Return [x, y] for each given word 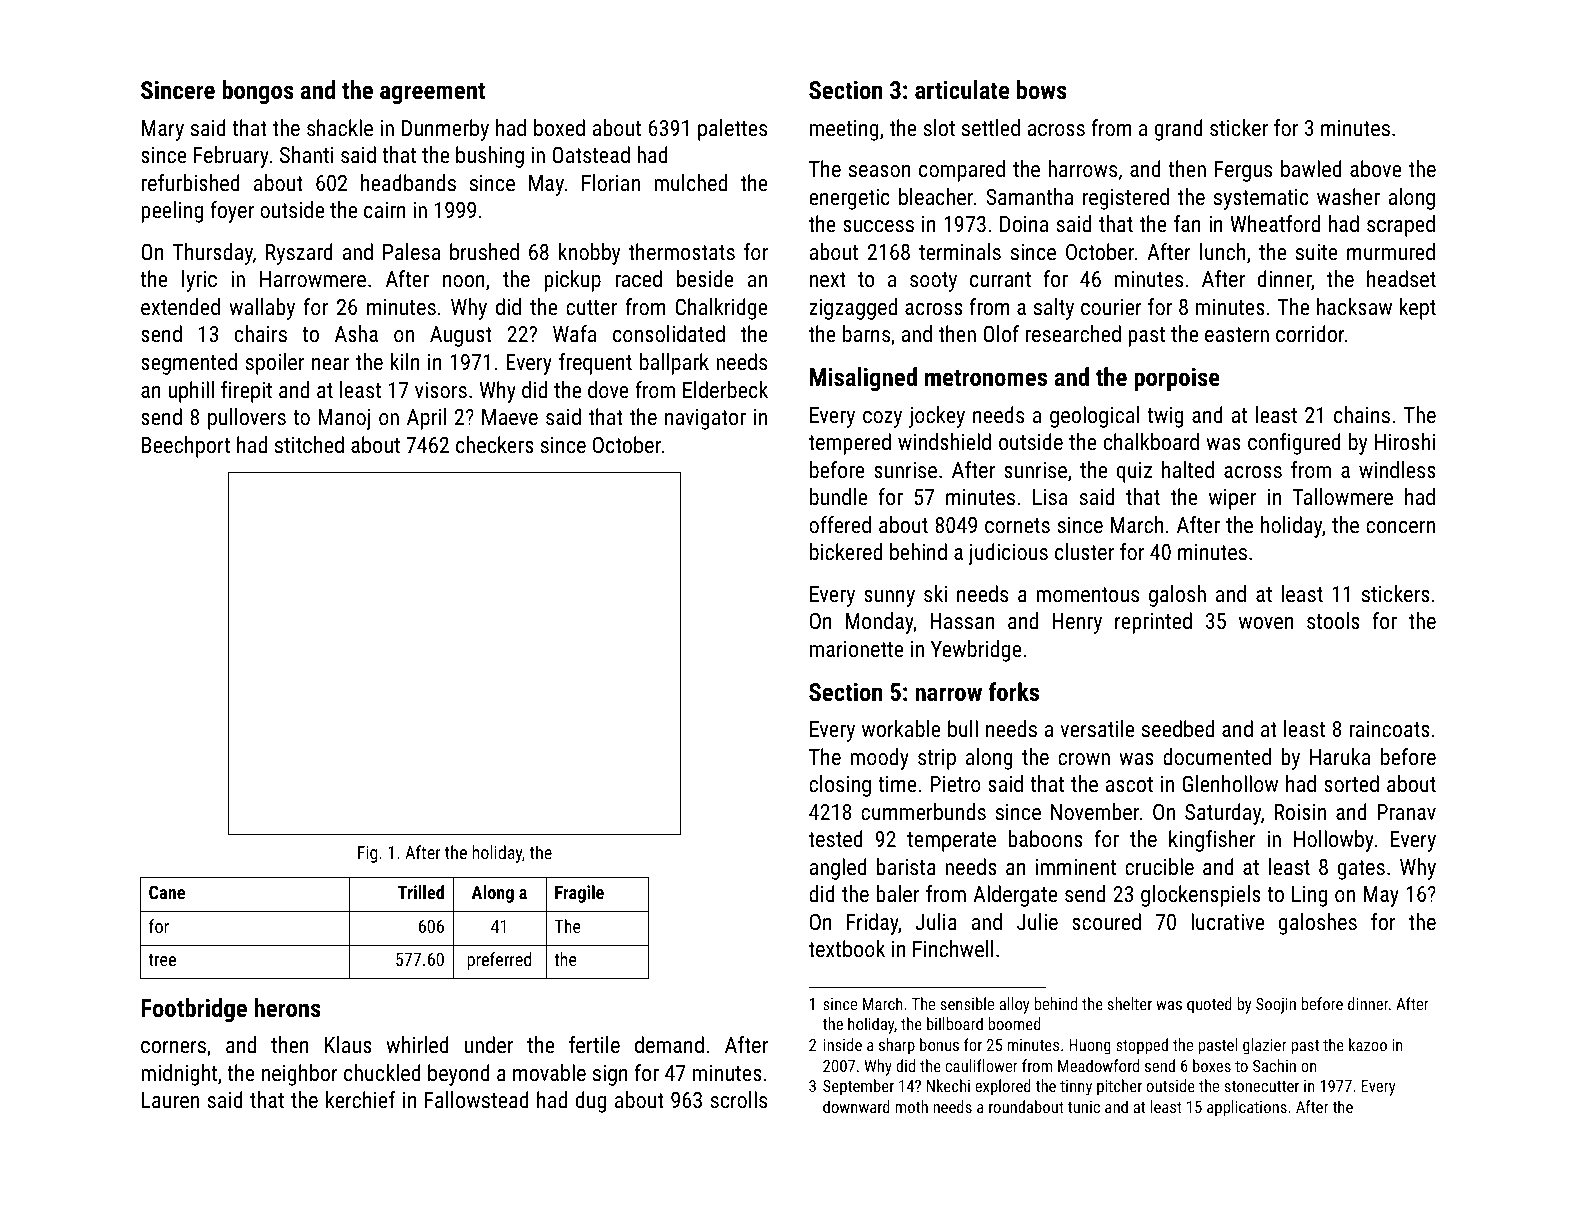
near [330, 364]
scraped [1401, 226]
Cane [167, 892]
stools [1333, 620]
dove [608, 389]
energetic [849, 199]
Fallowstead [477, 1099]
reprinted [1153, 623]
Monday [880, 623]
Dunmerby [445, 130]
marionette [857, 649]
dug [591, 1102]
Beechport [186, 447]
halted [1188, 469]
